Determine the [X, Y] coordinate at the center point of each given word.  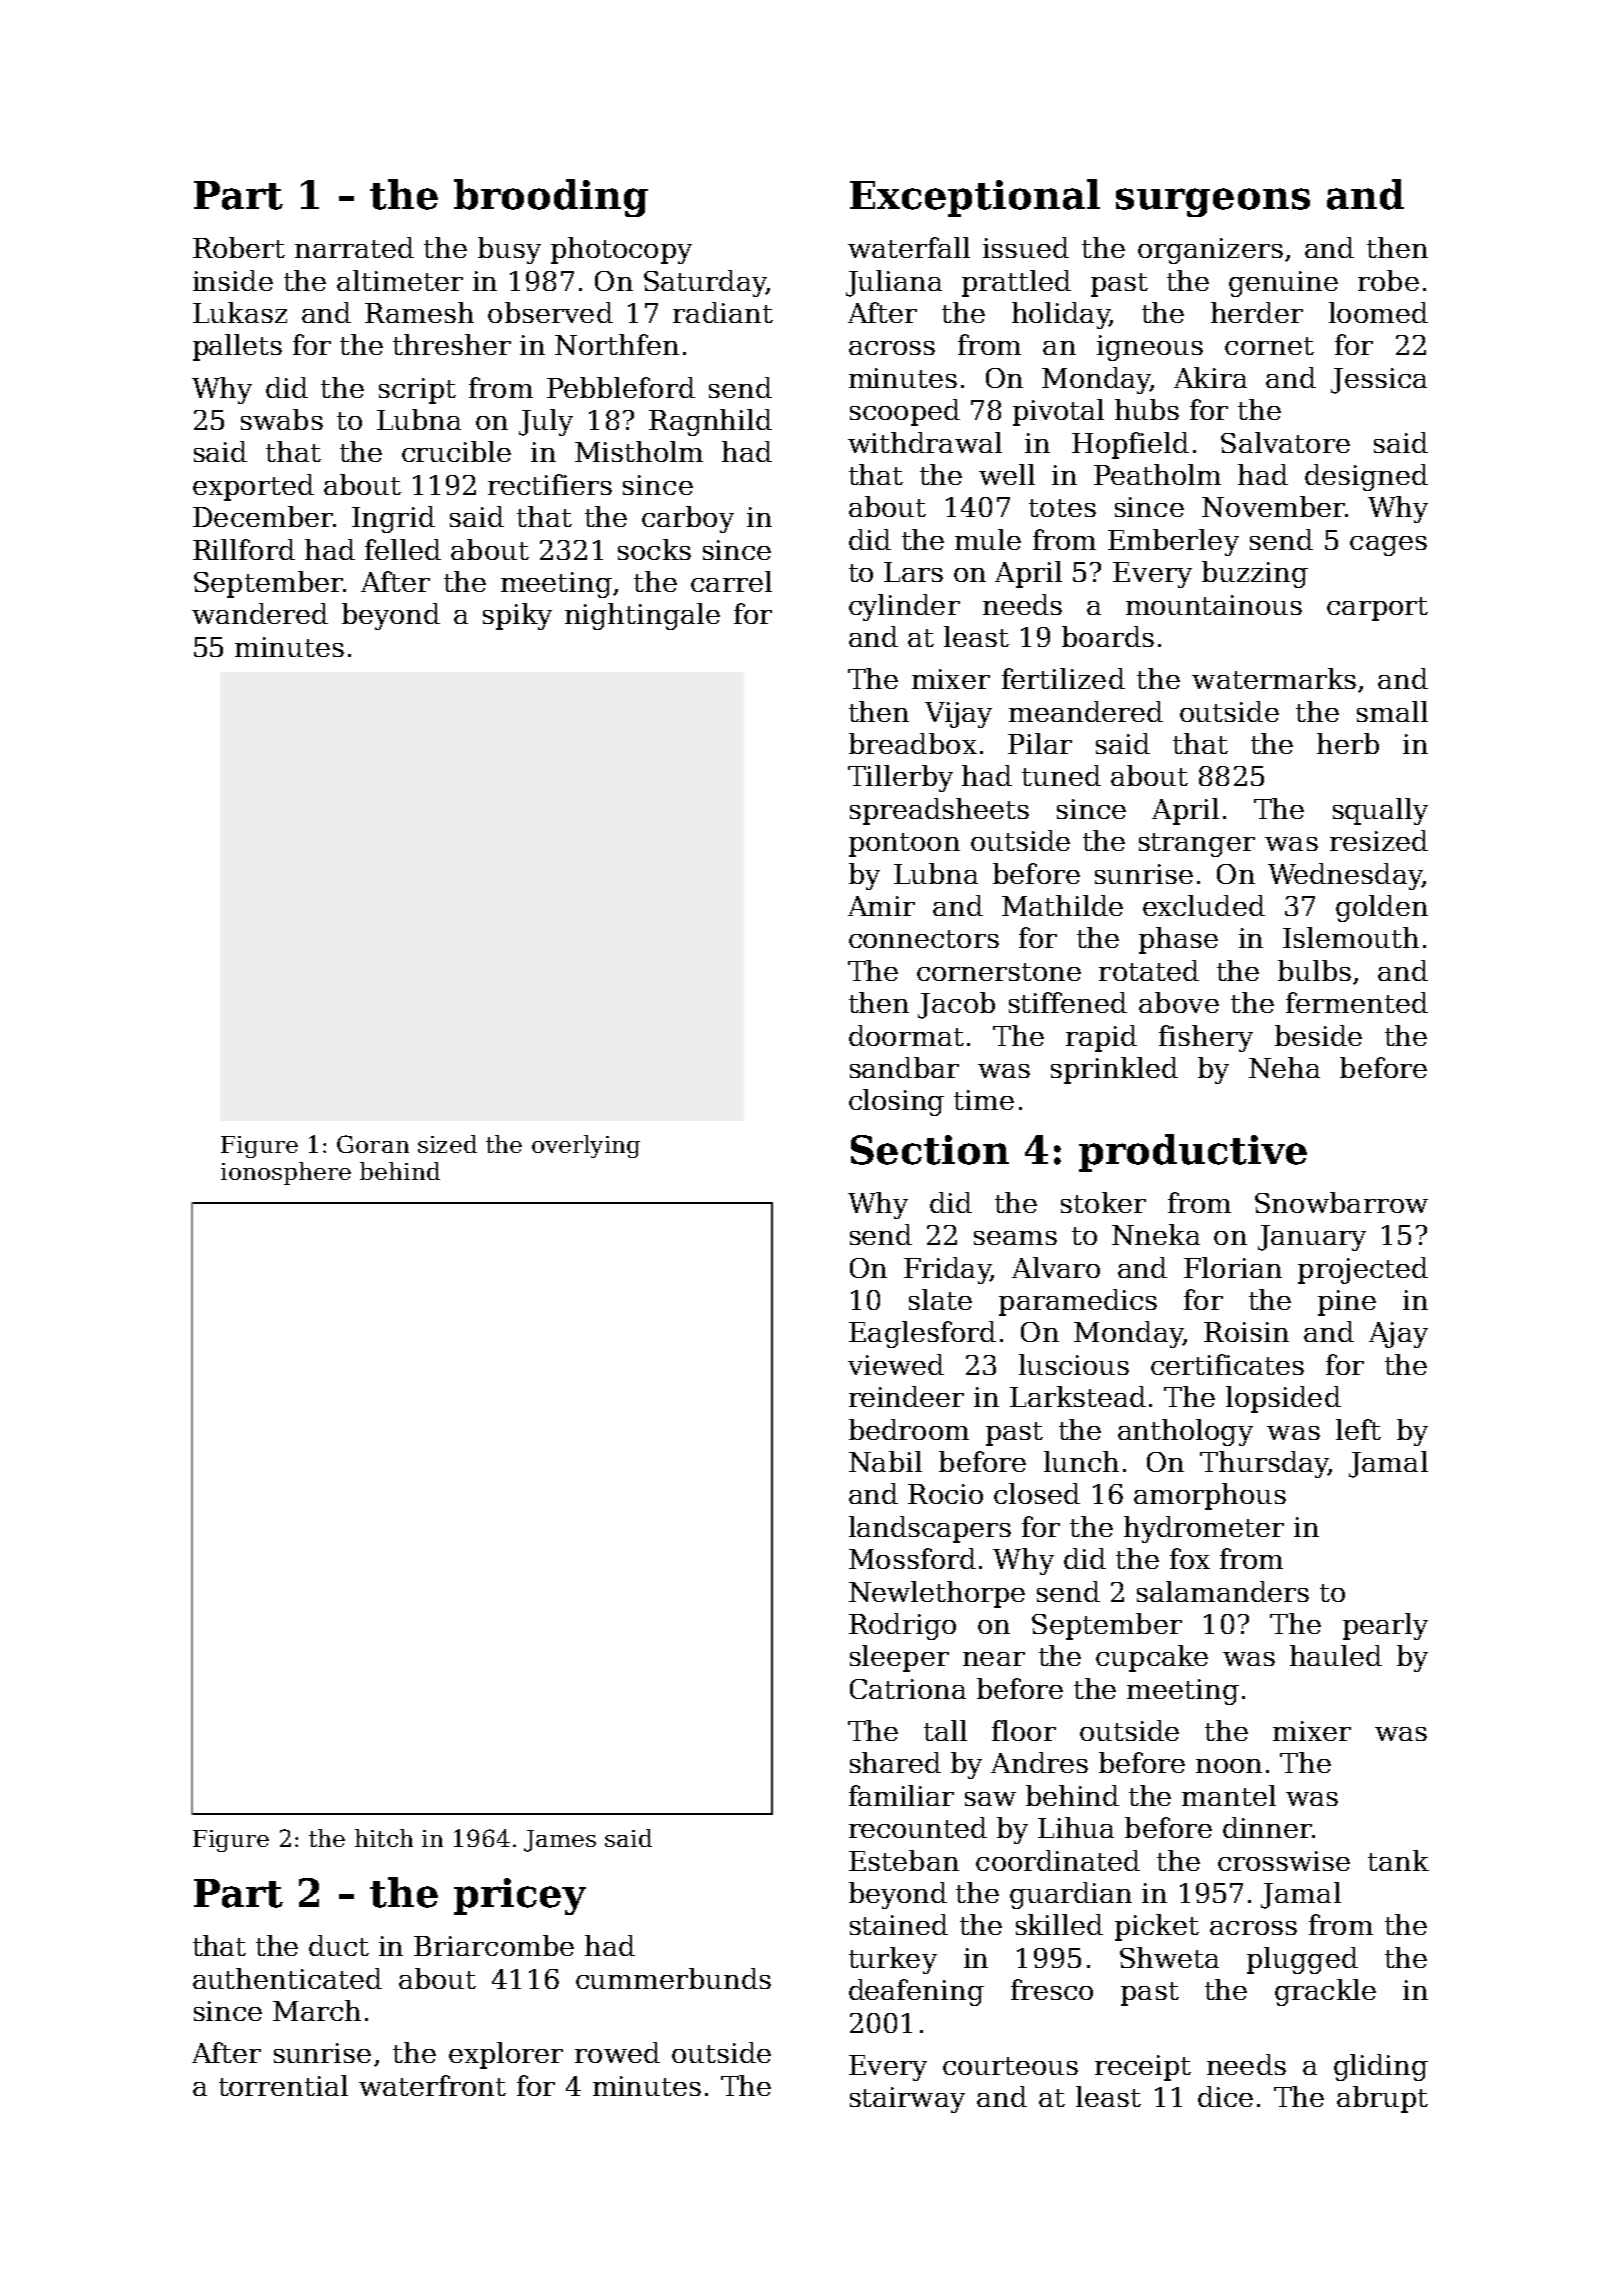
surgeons [1213, 202]
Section [930, 1150]
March [317, 2010]
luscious [1074, 1364]
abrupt [1382, 2099]
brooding [551, 198]
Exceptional [975, 198]
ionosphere [286, 1173]
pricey [520, 1896]
